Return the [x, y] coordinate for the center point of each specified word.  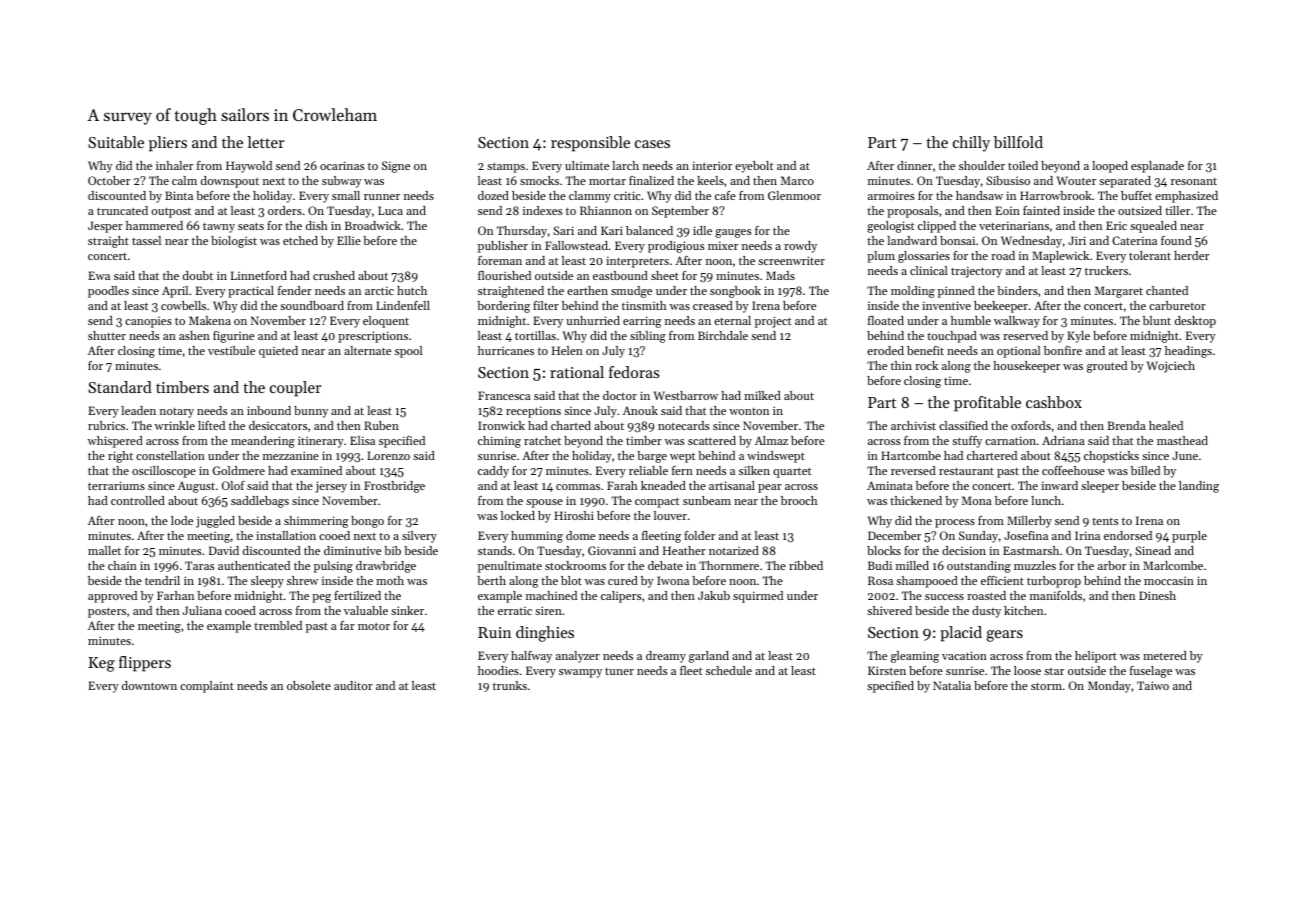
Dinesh [1157, 595]
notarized [734, 550]
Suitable [116, 142]
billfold [1018, 142]
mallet [104, 550]
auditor [353, 685]
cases [652, 144]
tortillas [535, 335]
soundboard [312, 305]
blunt [1157, 320]
